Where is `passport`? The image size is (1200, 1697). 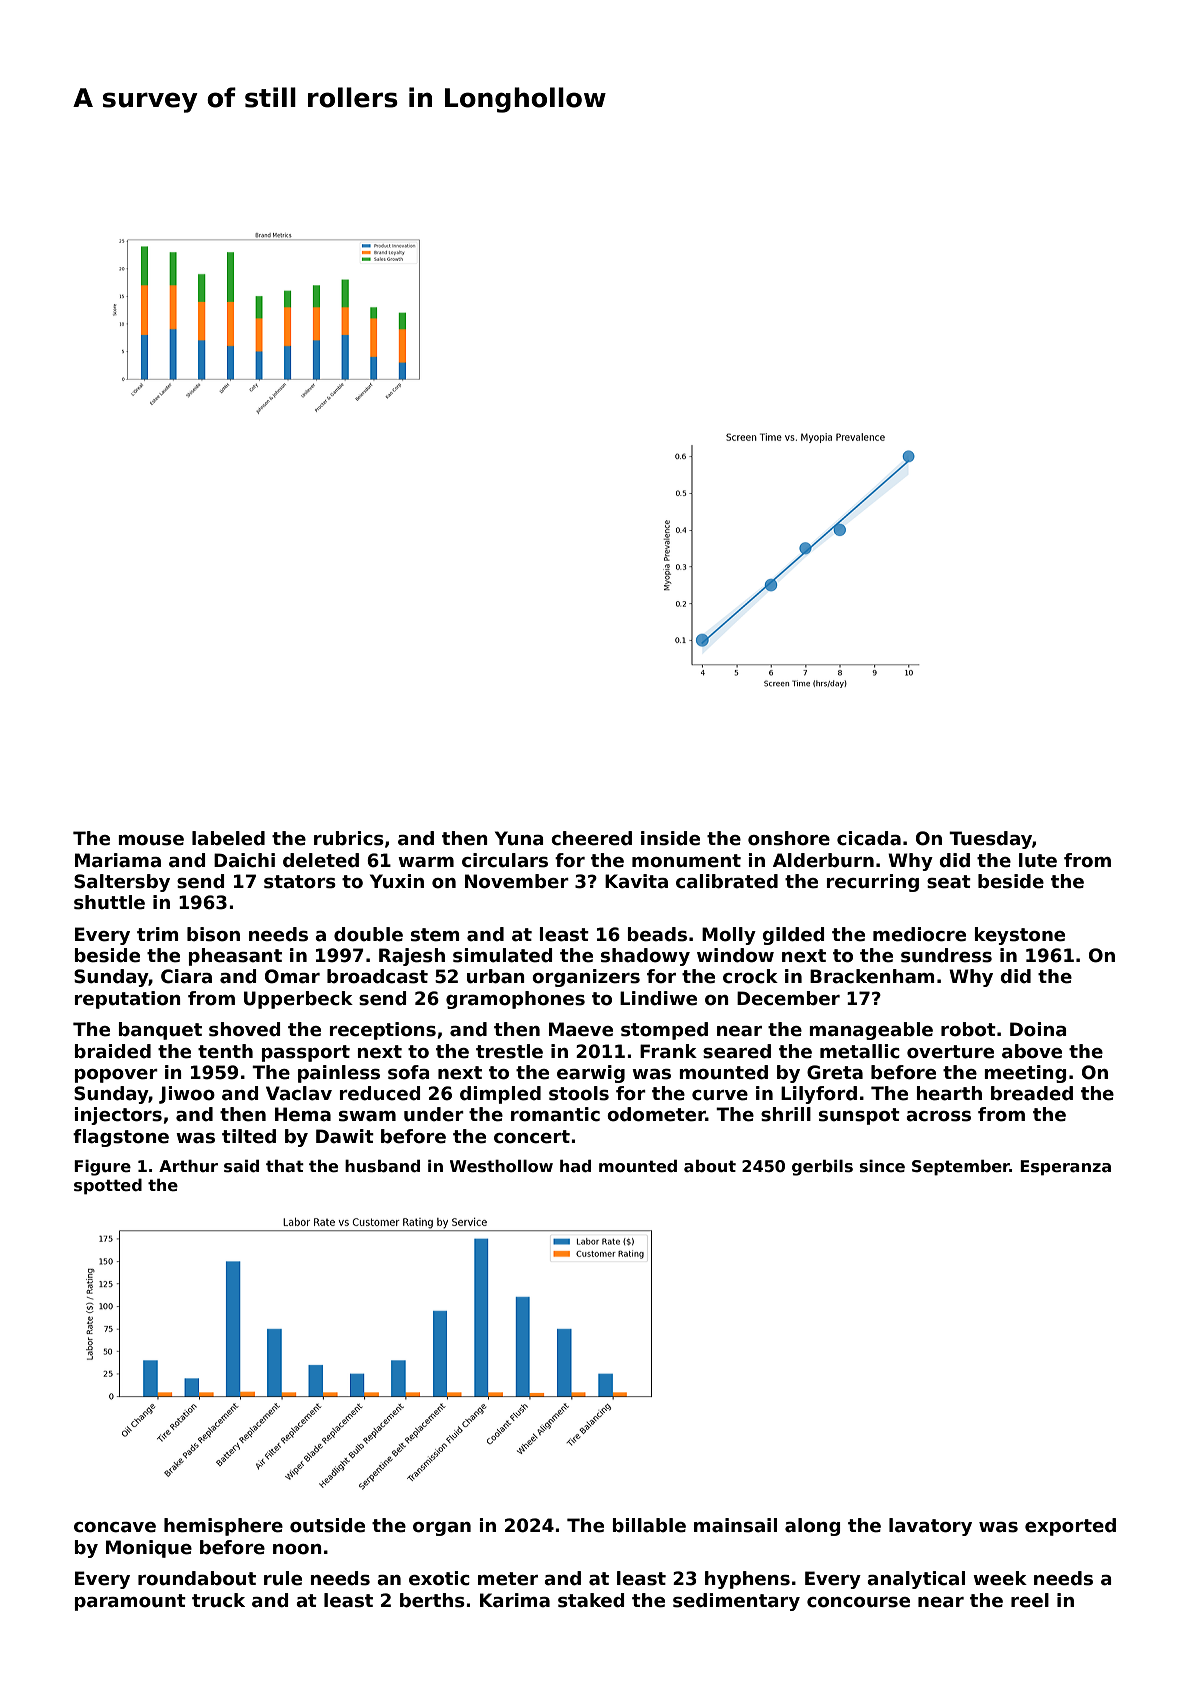 passport is located at coordinates (306, 1053).
